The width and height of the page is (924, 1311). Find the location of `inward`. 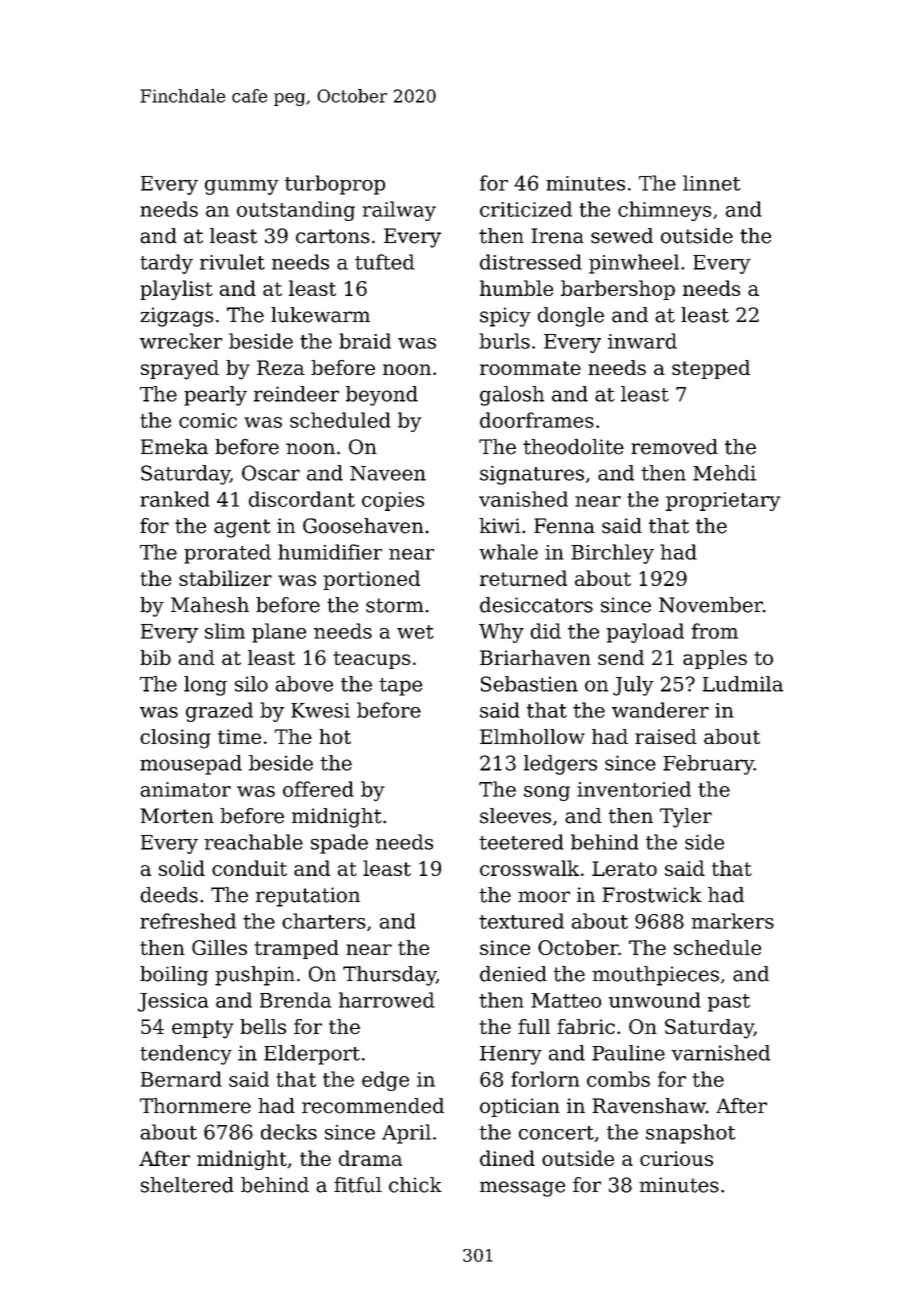

inward is located at coordinates (642, 341).
